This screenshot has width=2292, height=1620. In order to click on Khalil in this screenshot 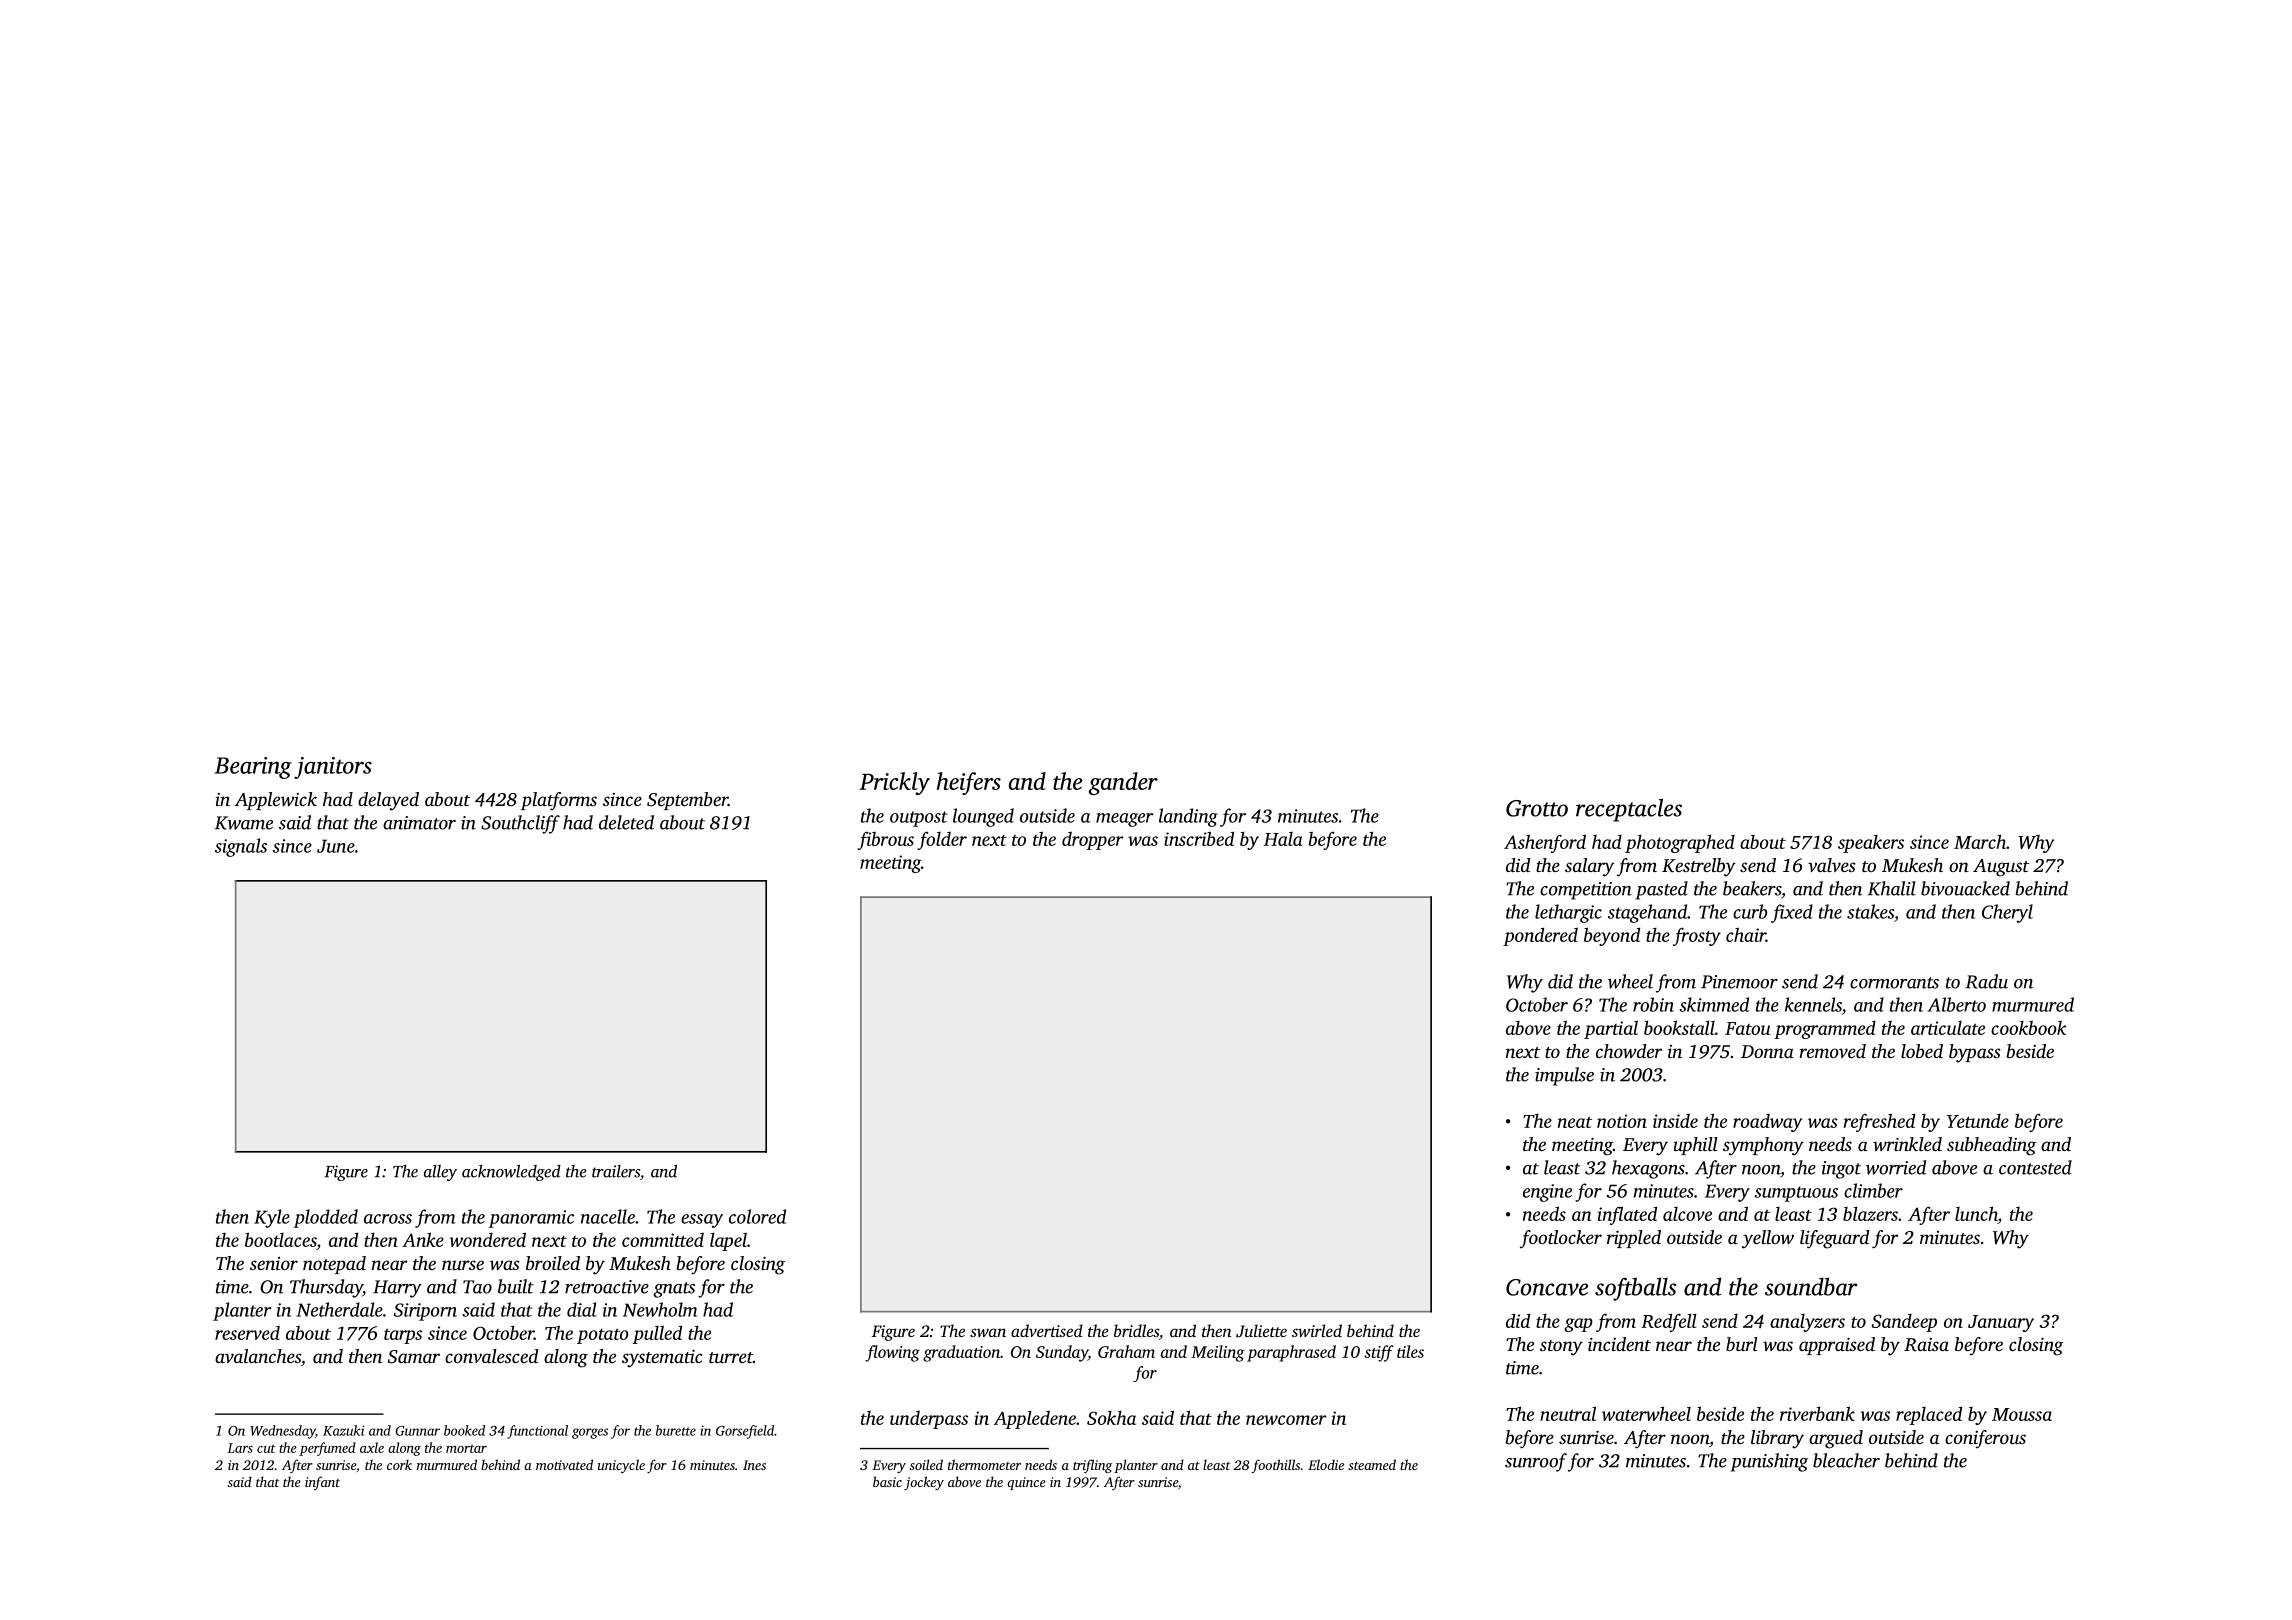, I will do `click(1892, 888)`.
